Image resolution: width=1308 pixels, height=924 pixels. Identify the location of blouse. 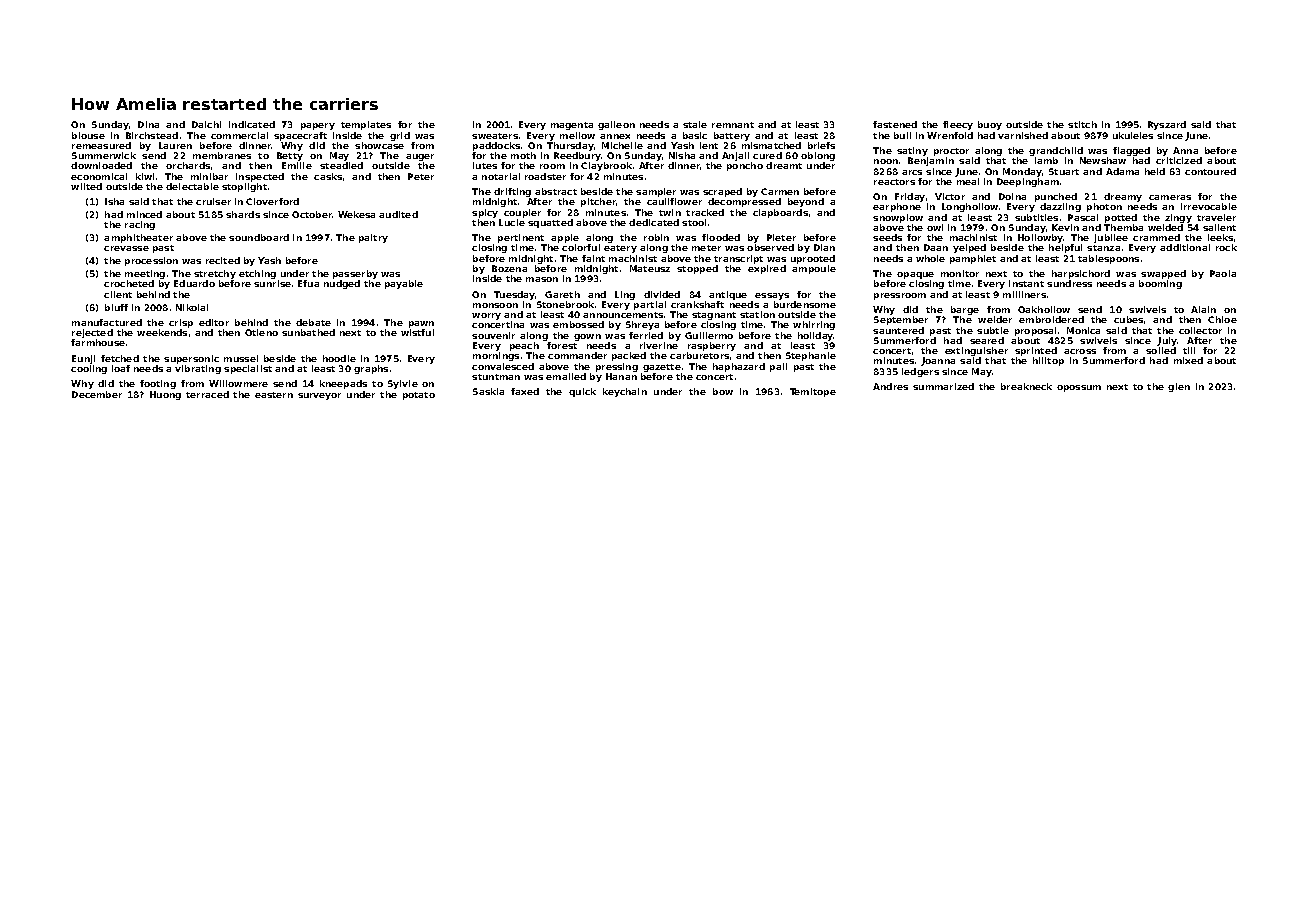
(88, 135).
